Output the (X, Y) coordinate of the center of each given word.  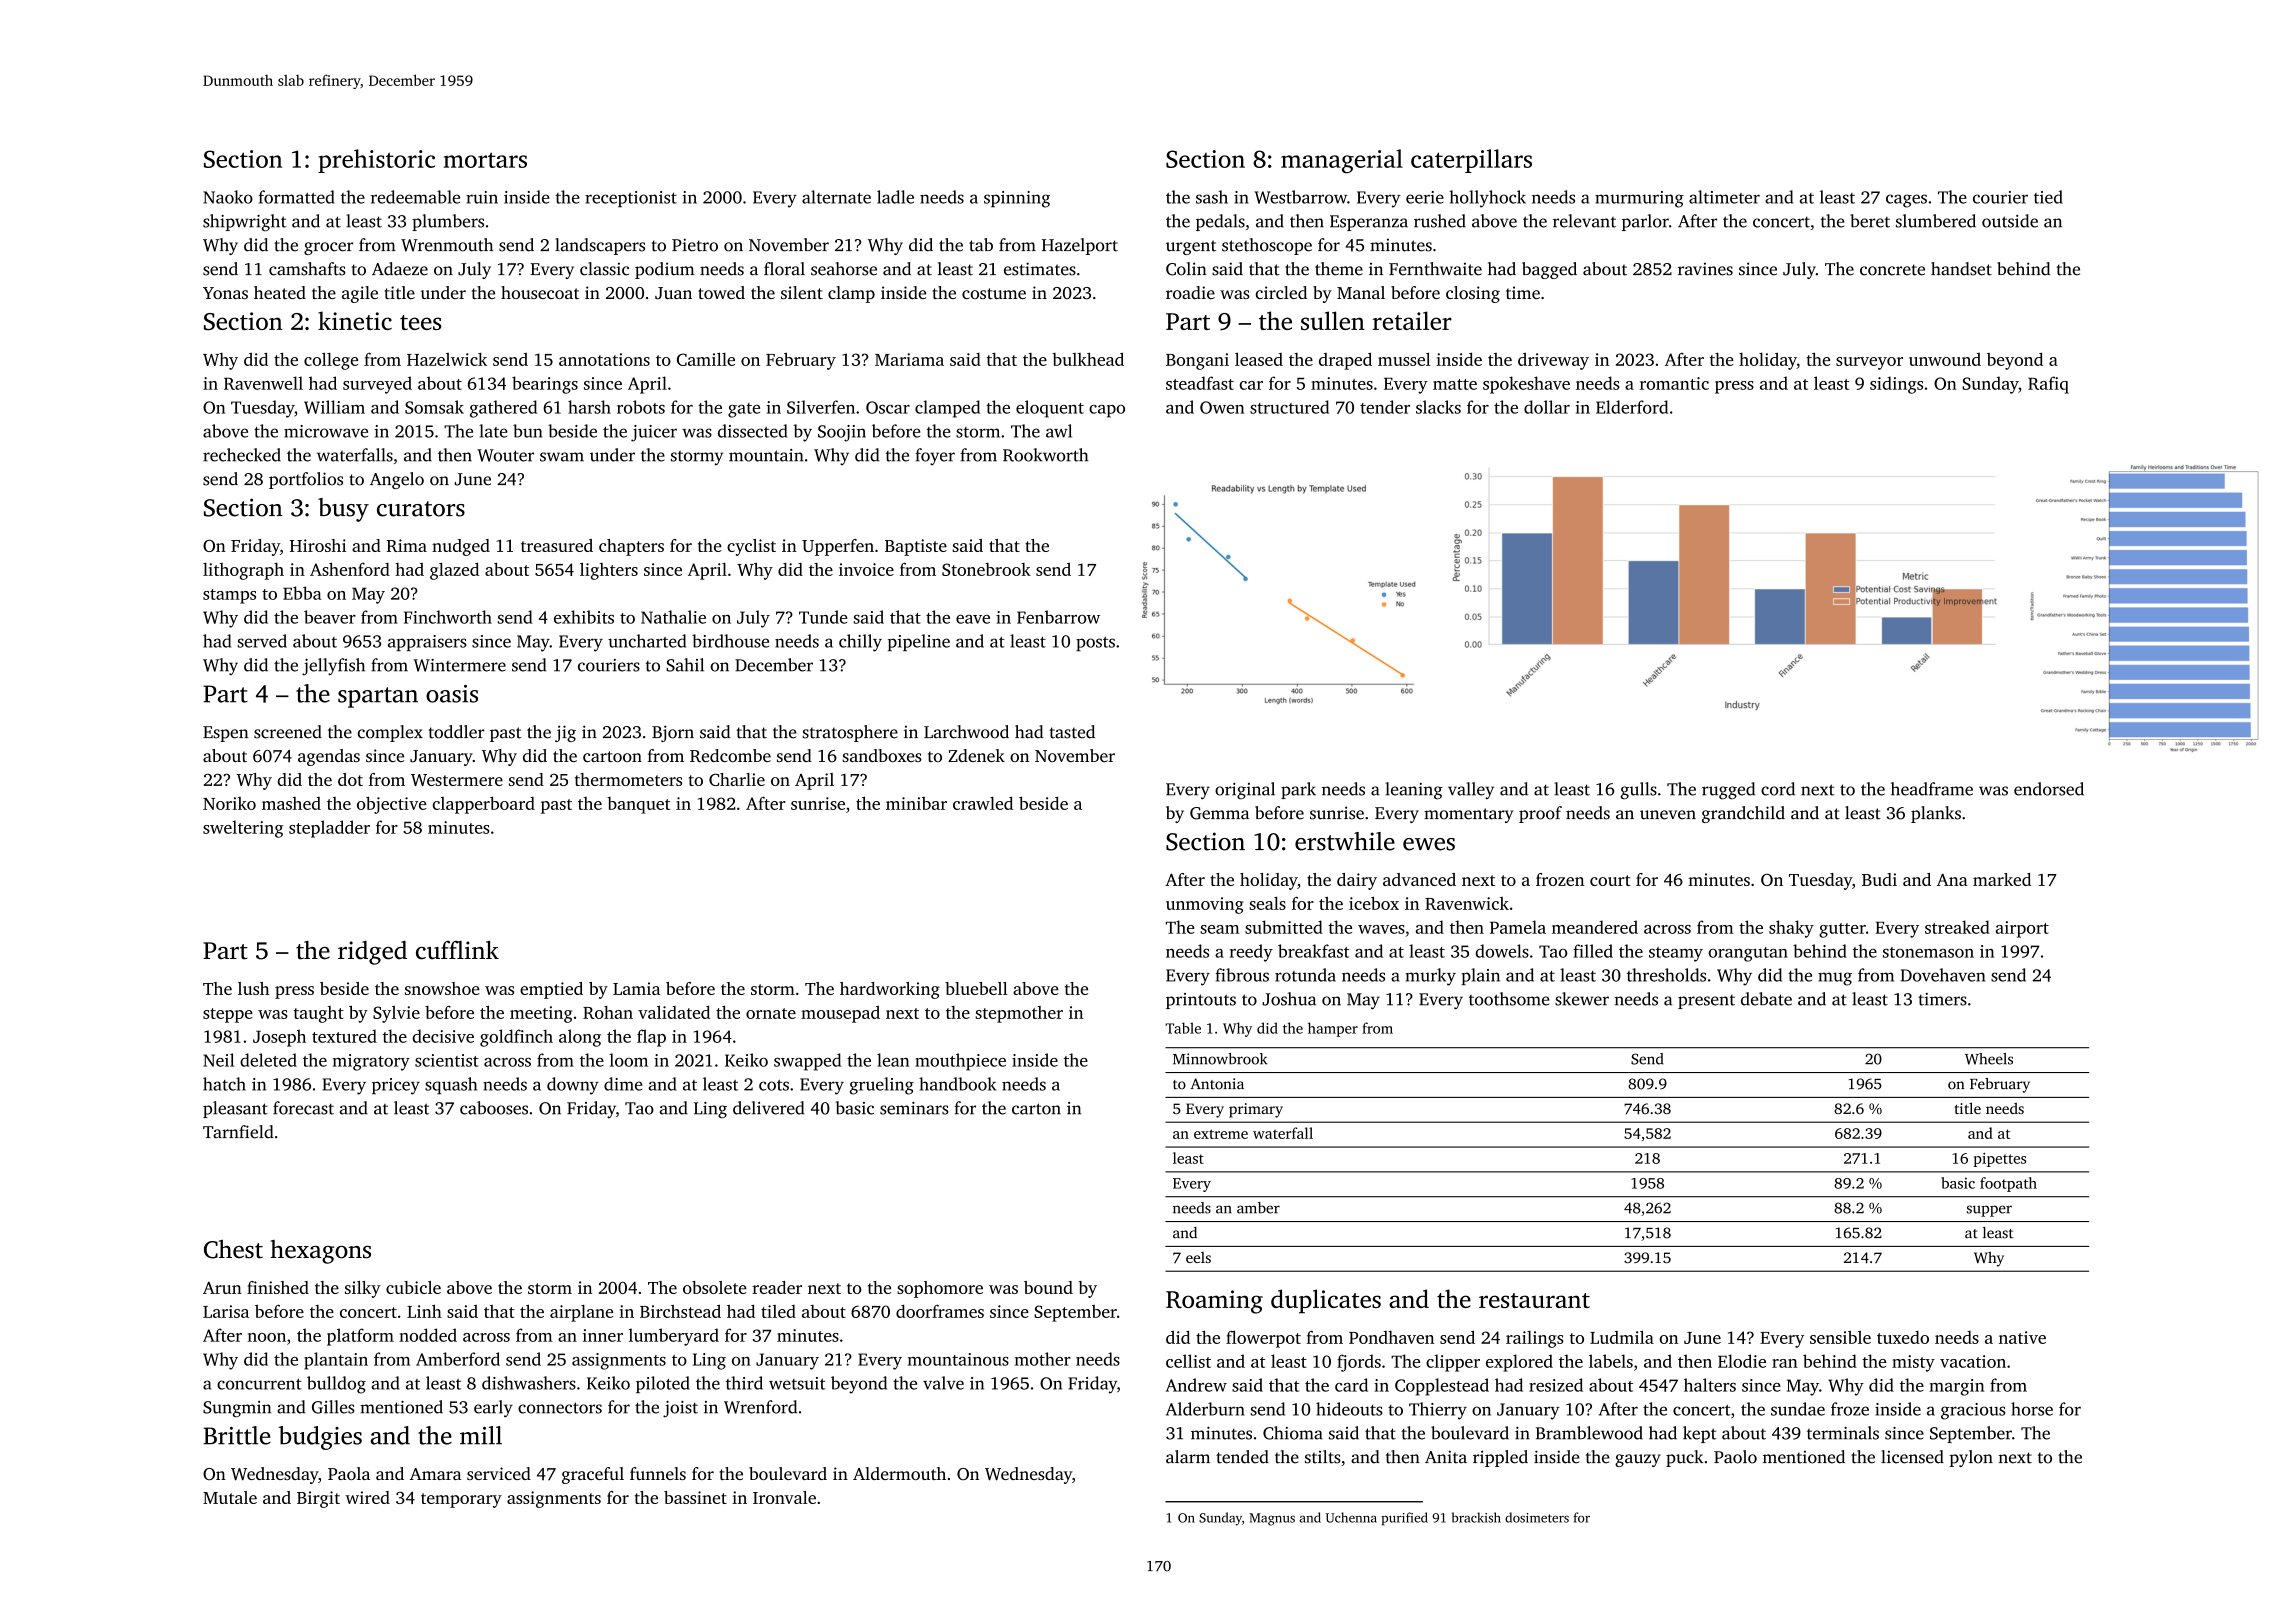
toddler (456, 732)
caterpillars (1471, 161)
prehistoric (376, 161)
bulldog (336, 1385)
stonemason (1928, 952)
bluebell (976, 988)
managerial (1342, 161)
